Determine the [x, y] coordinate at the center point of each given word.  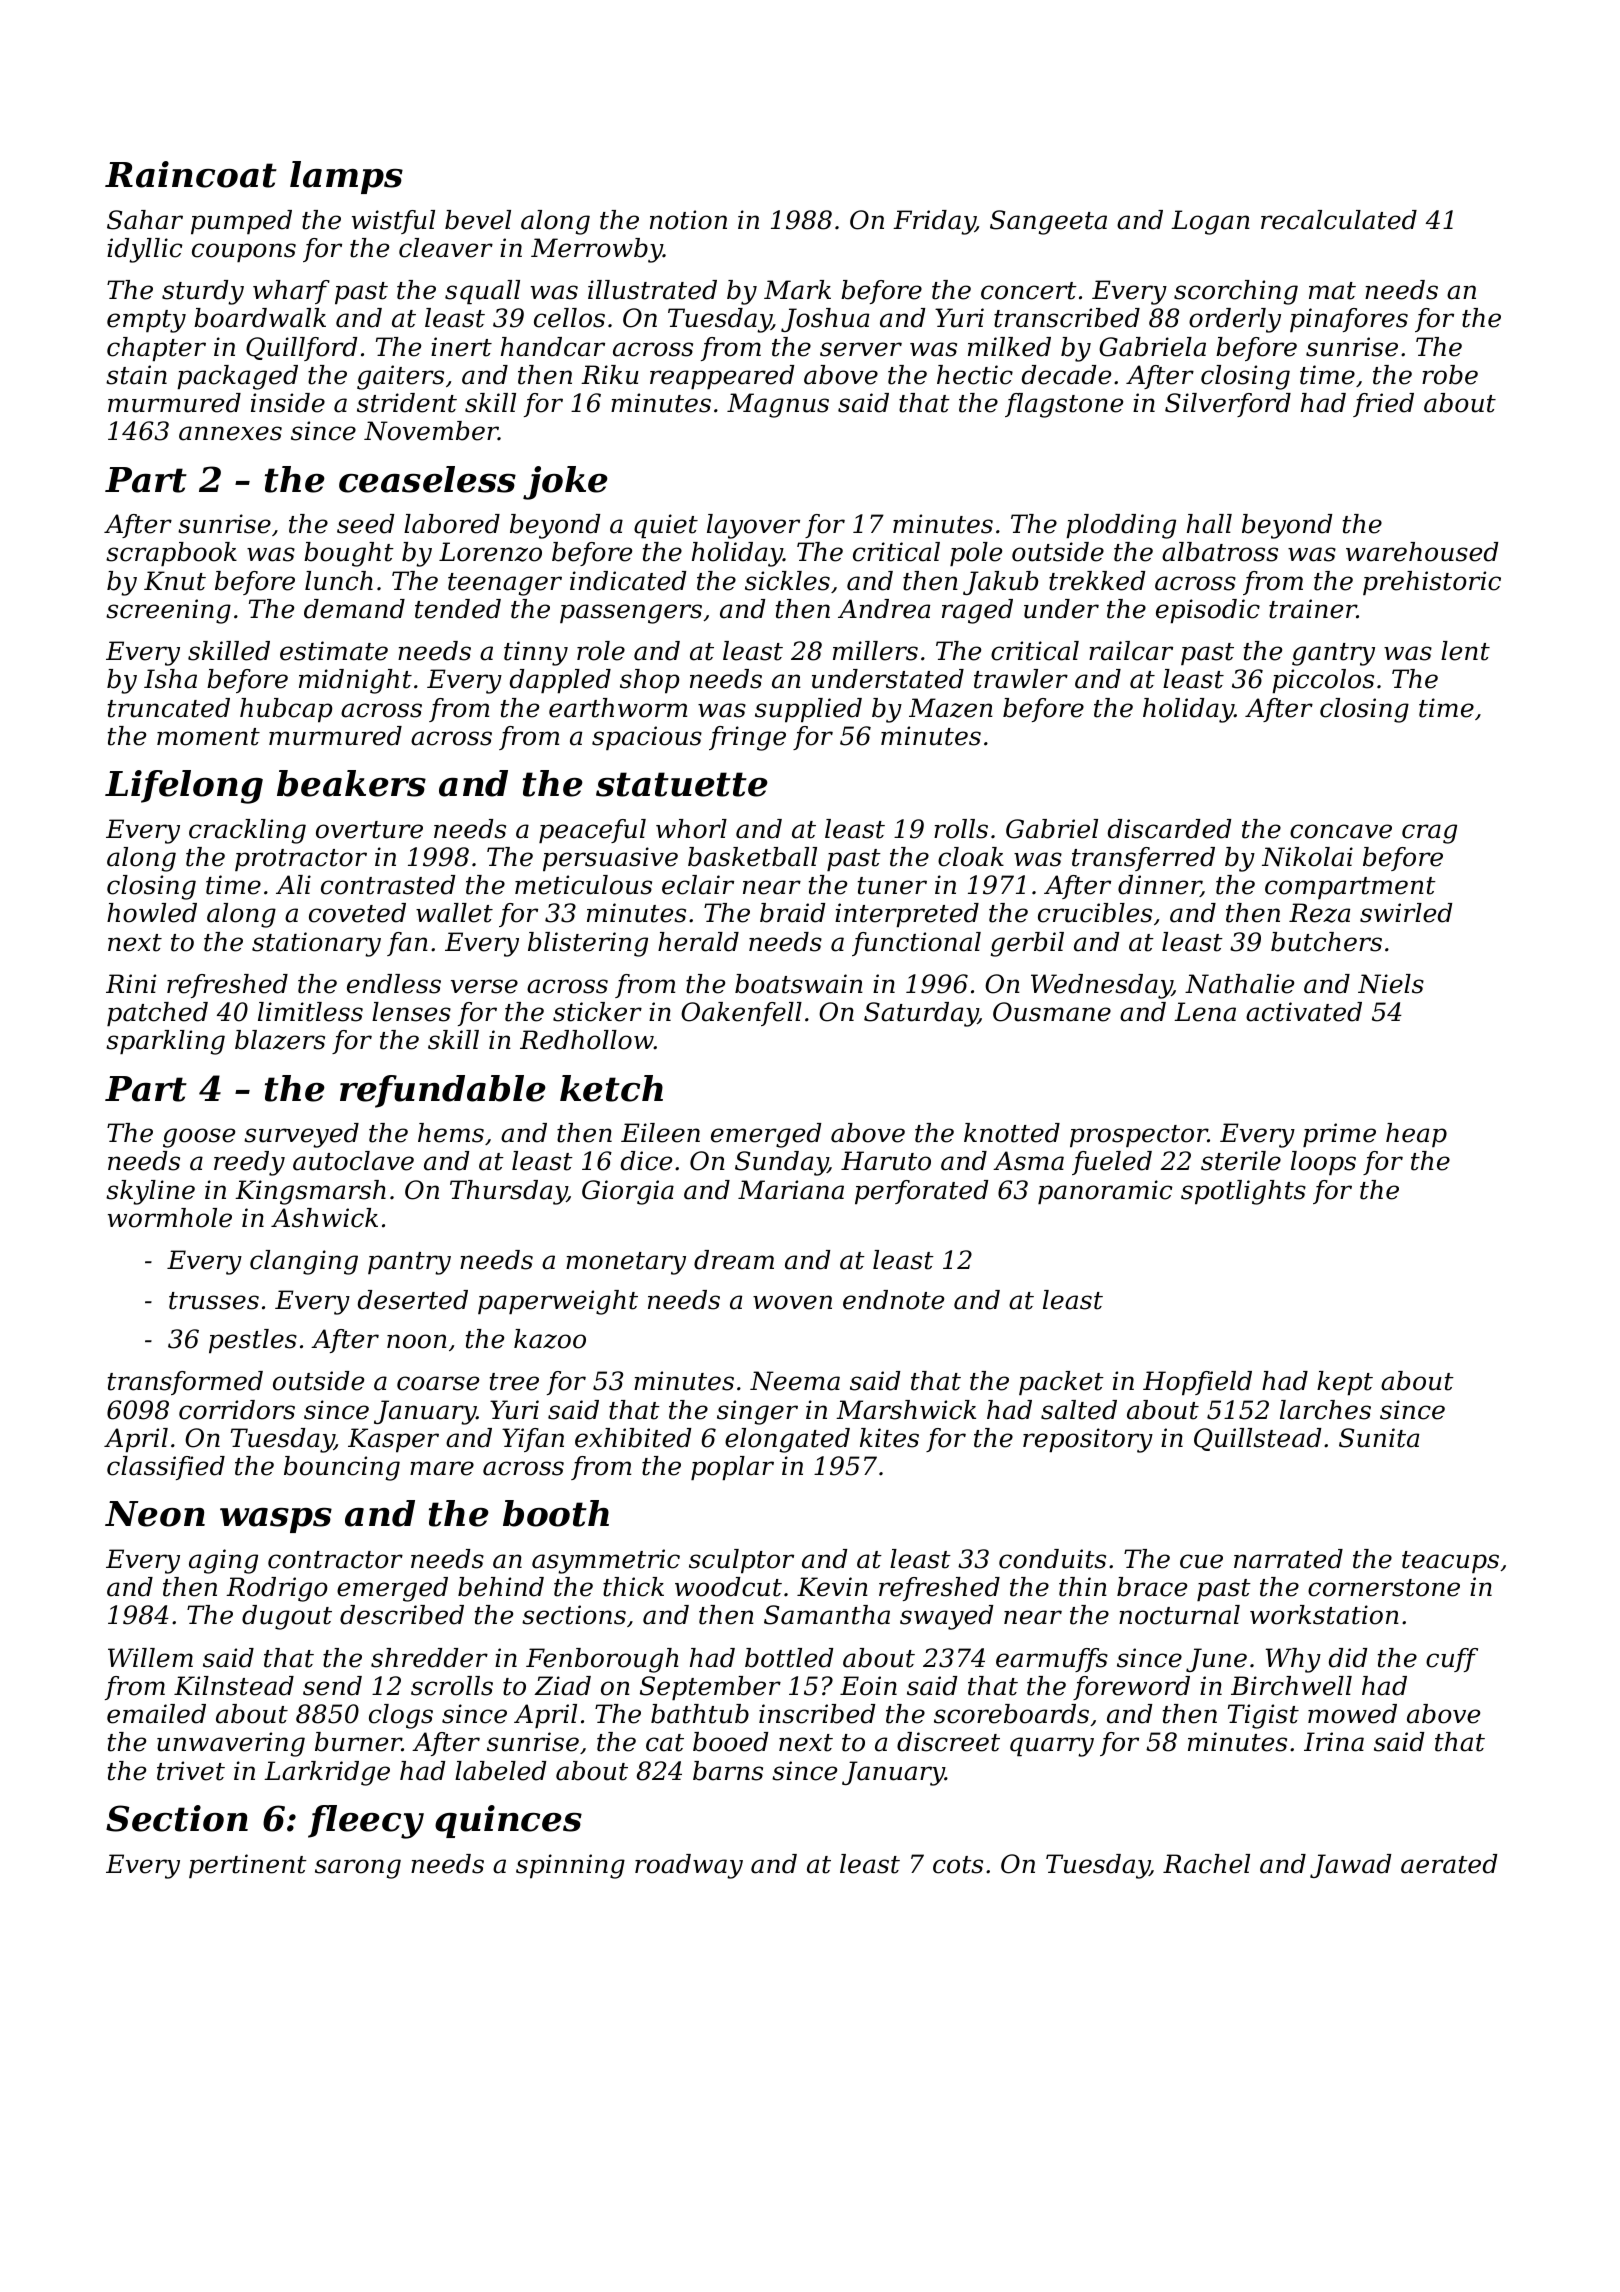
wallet [454, 913]
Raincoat [191, 174]
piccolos [1323, 681]
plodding [1121, 526]
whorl [691, 829]
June [1216, 1660]
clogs [401, 1716]
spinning [570, 1866]
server [861, 349]
